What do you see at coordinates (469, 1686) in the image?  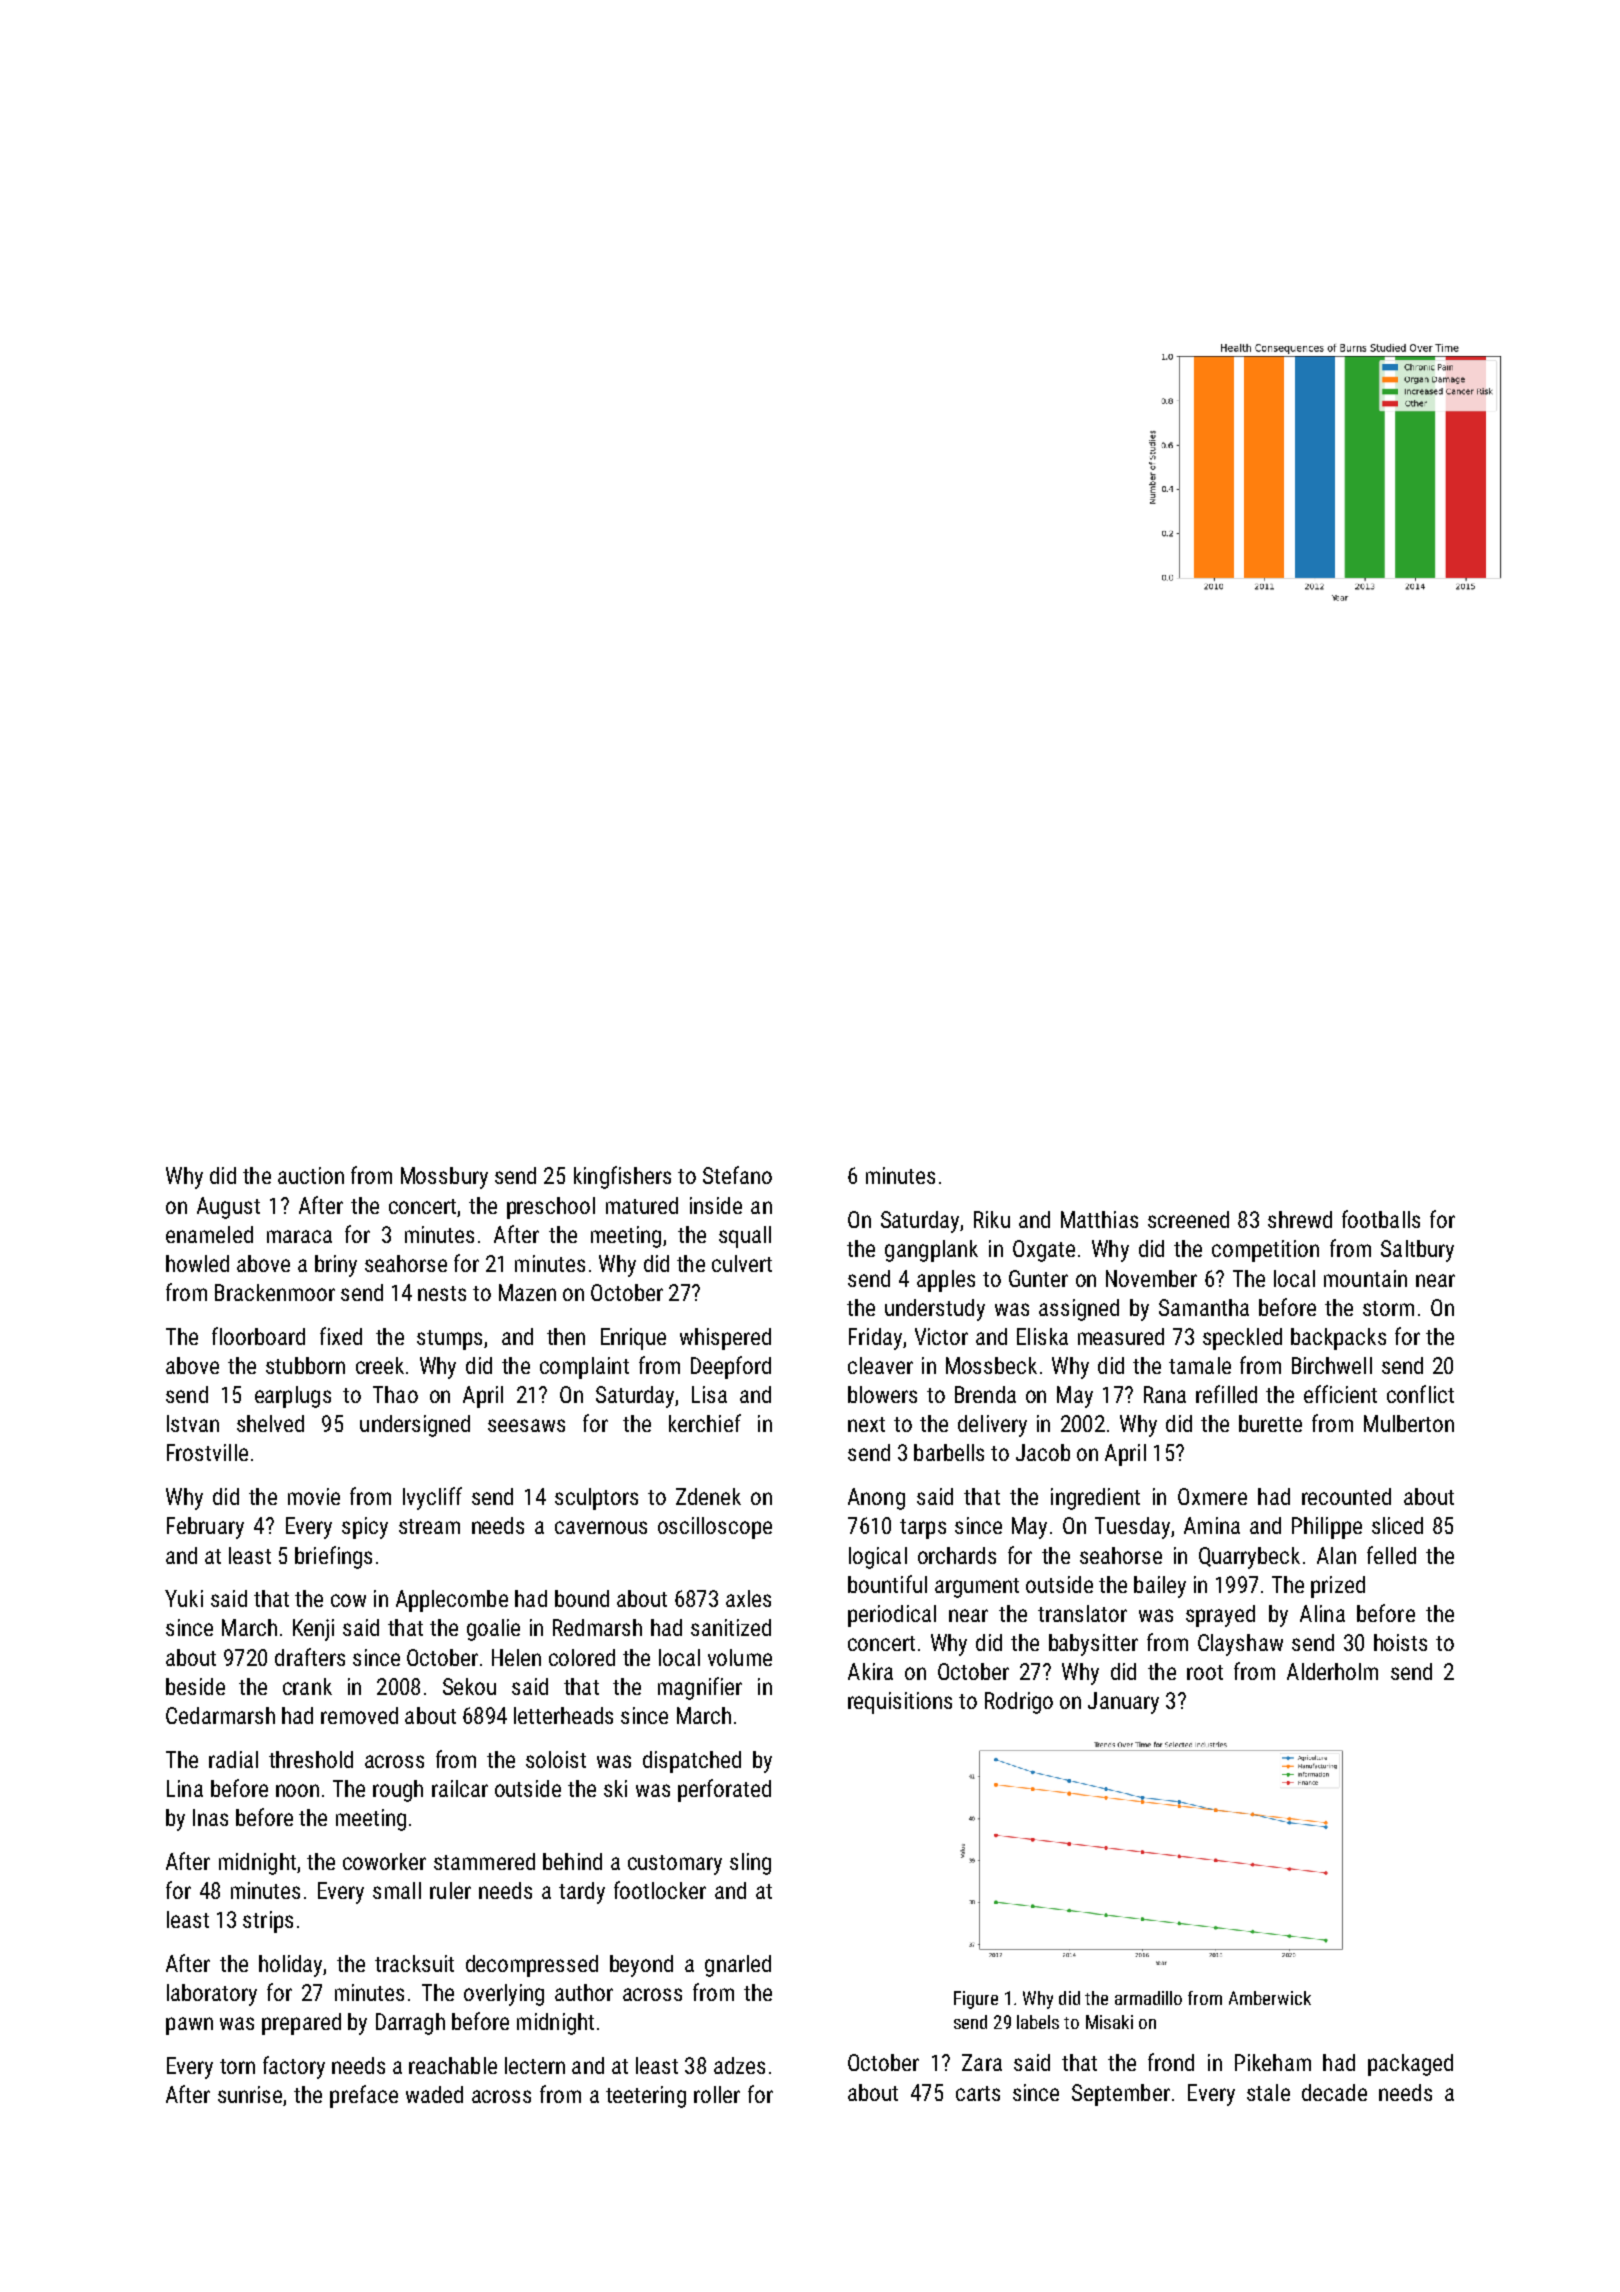 I see `Sekou` at bounding box center [469, 1686].
